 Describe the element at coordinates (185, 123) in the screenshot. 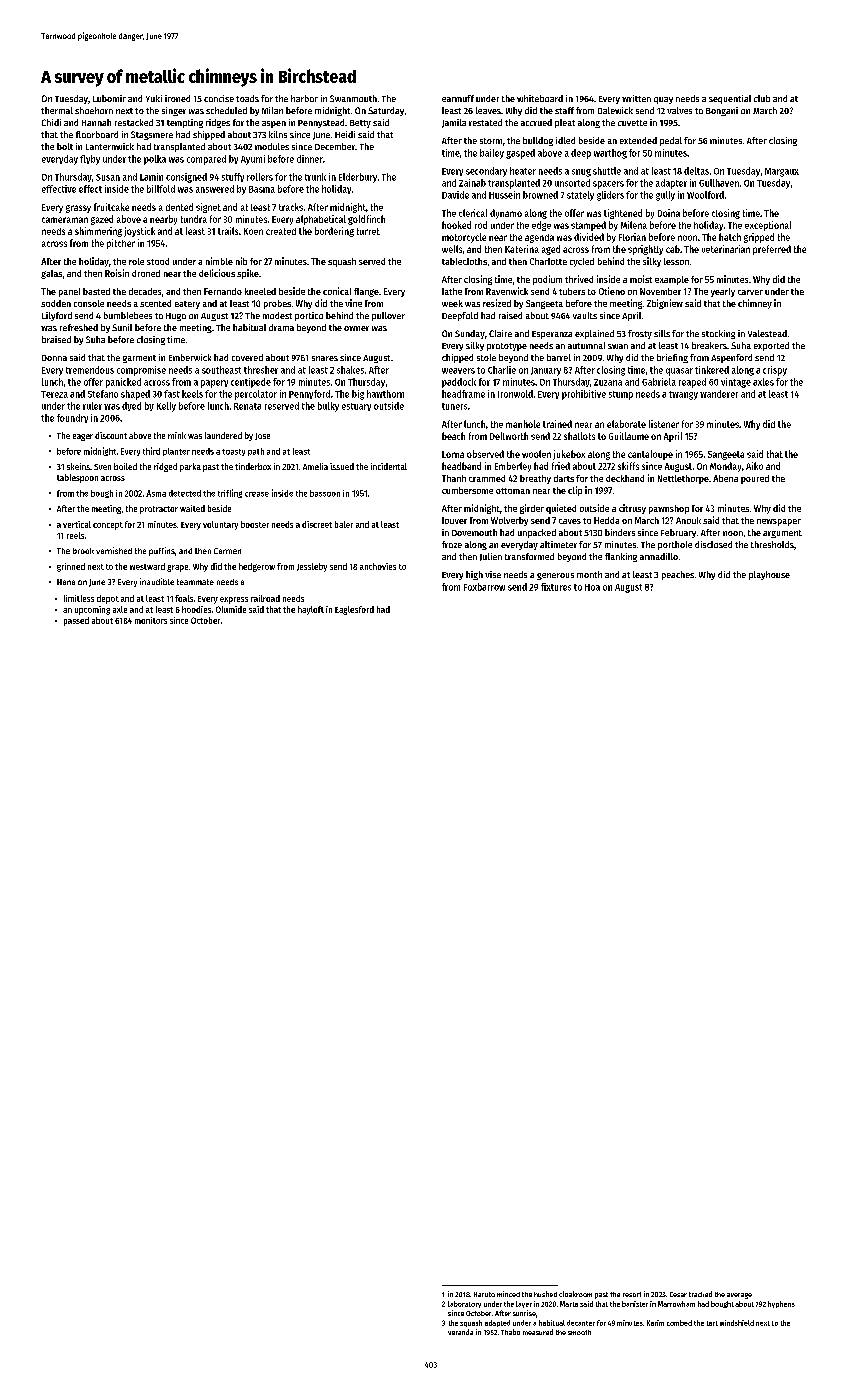

I see `tempting` at that location.
